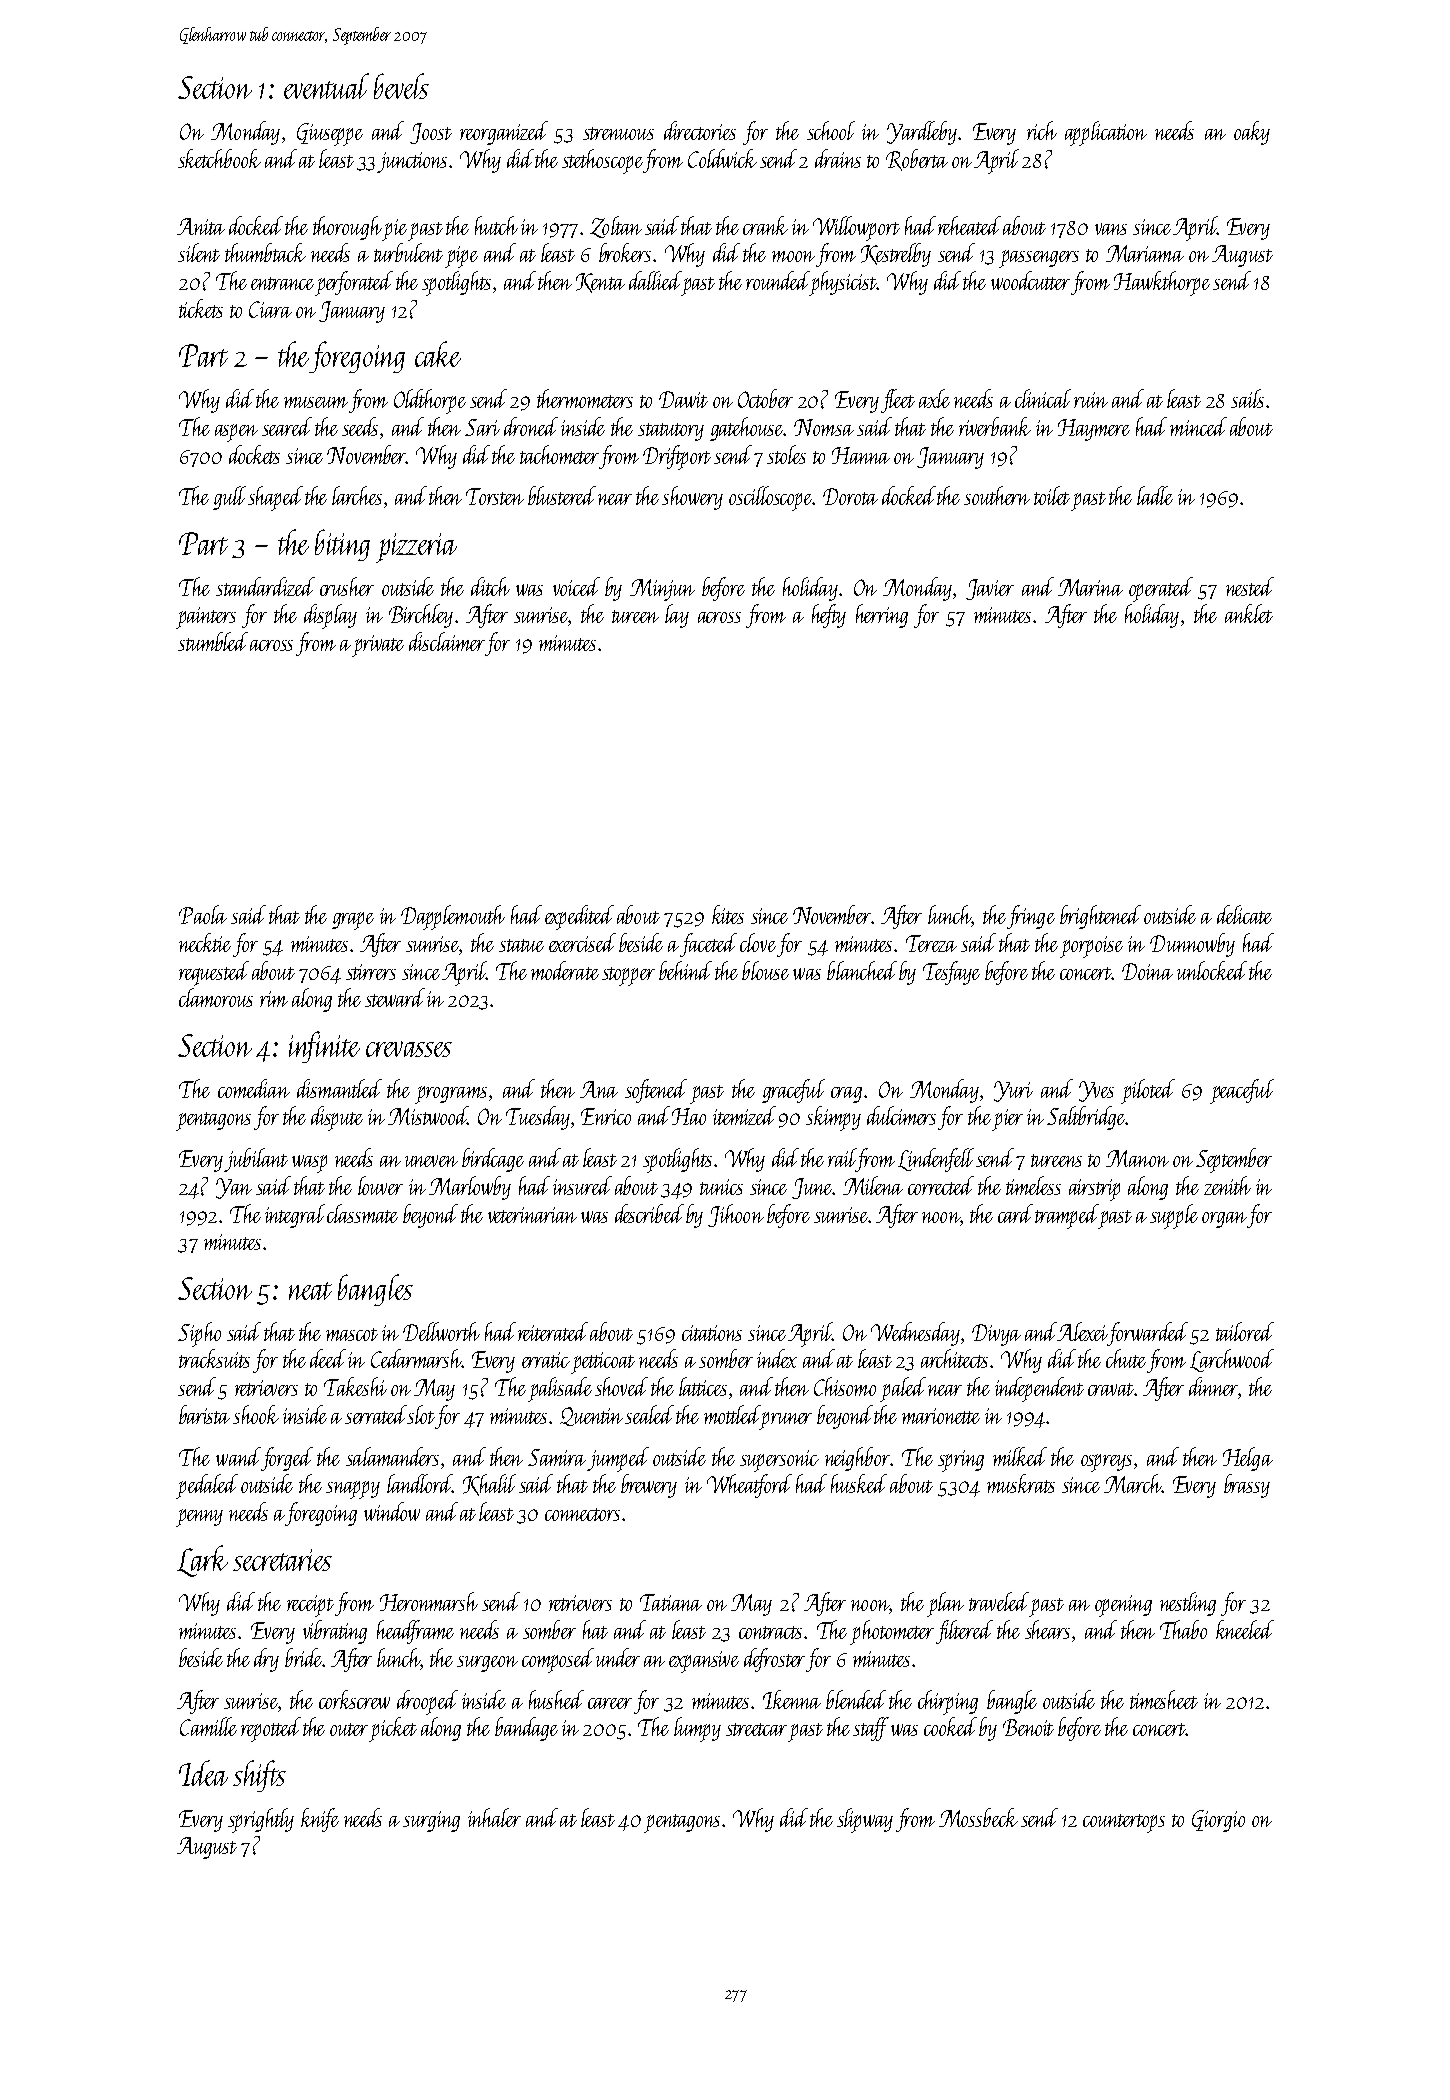 Image resolution: width=1450 pixels, height=2100 pixels. Describe the element at coordinates (254, 1088) in the screenshot. I see `comedian` at that location.
